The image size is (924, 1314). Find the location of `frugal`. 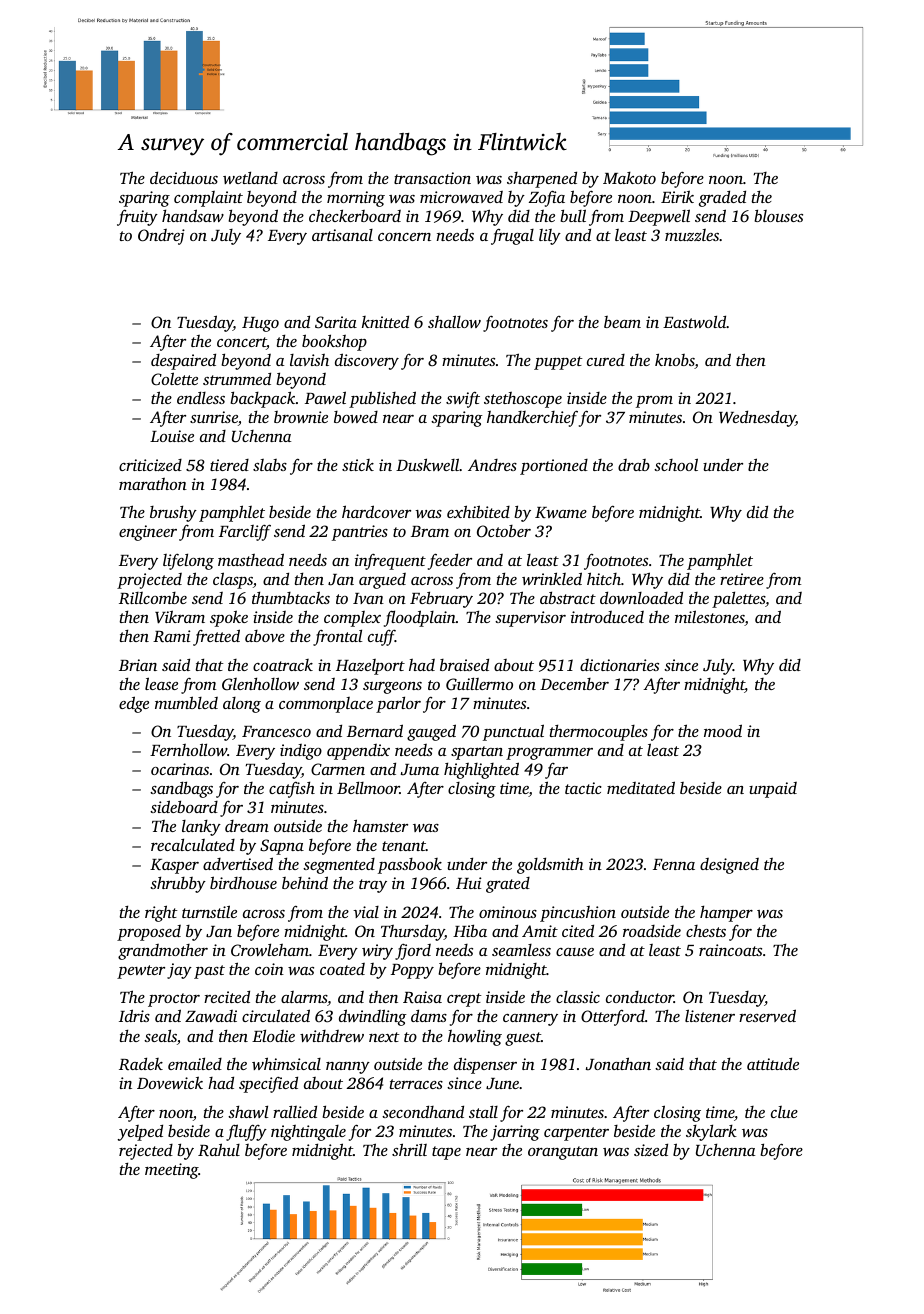

frugal is located at coordinates (512, 237).
